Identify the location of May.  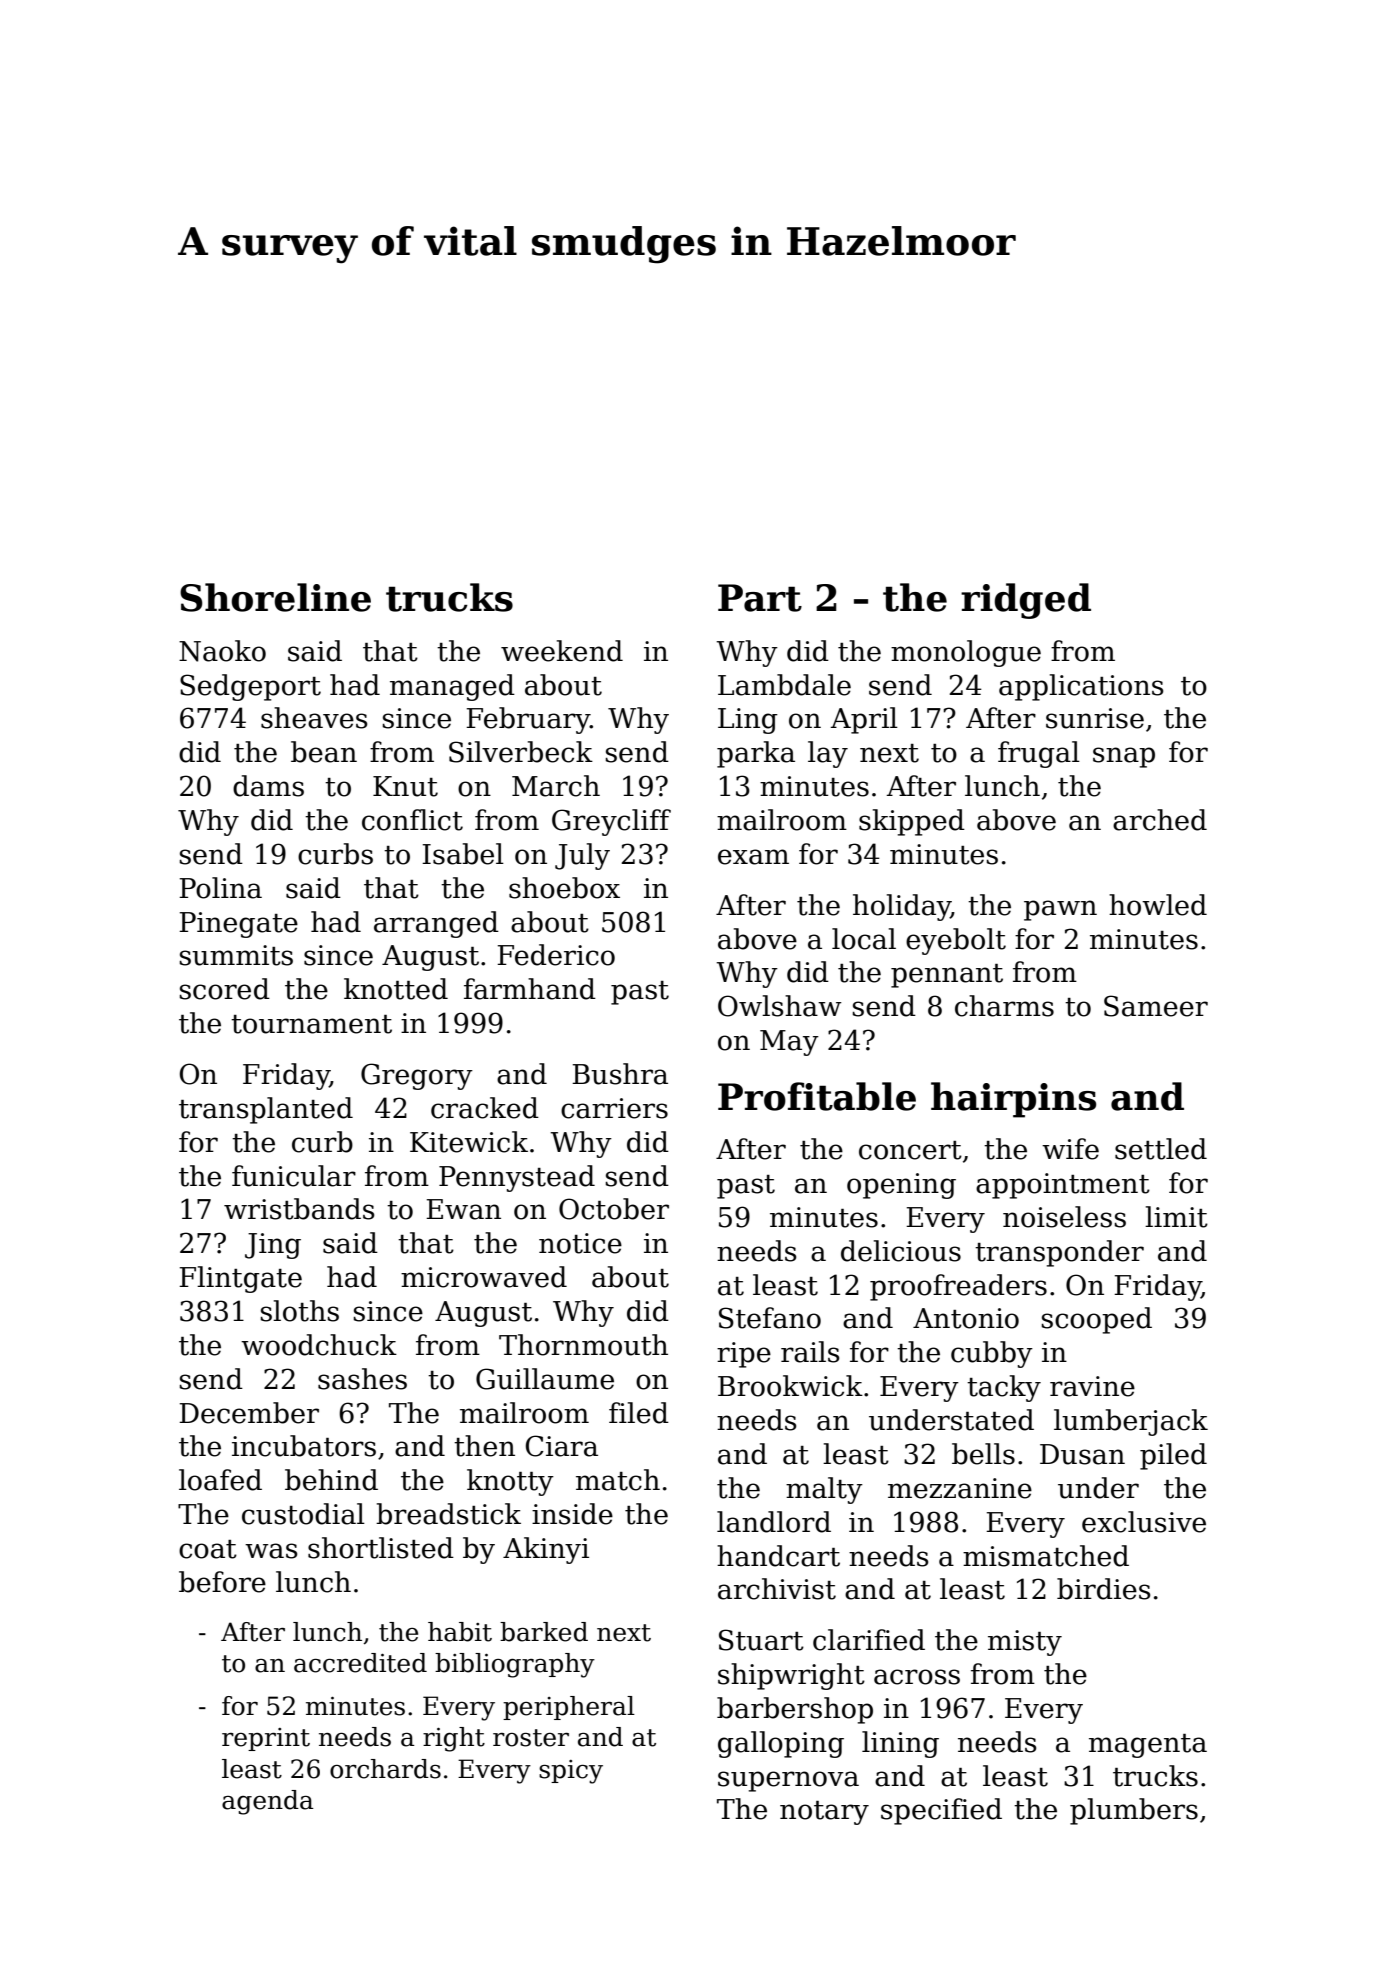
(789, 1043).
